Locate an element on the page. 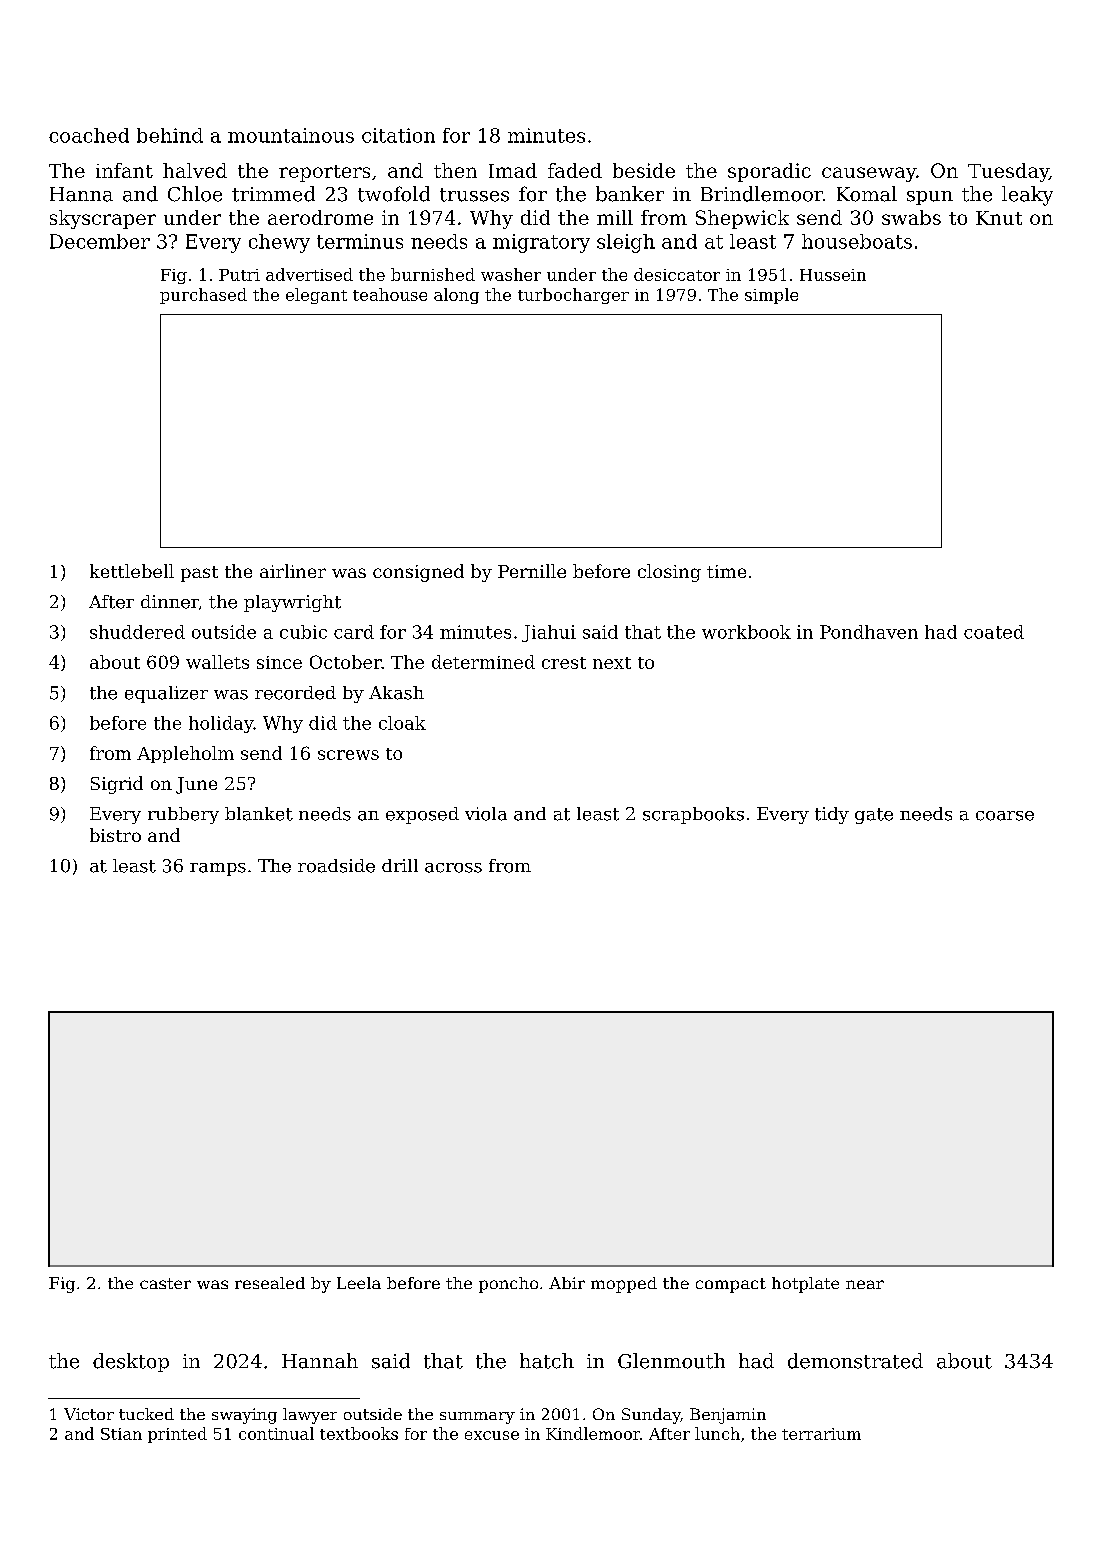 Image resolution: width=1102 pixels, height=1559 pixels. faded is located at coordinates (575, 170).
